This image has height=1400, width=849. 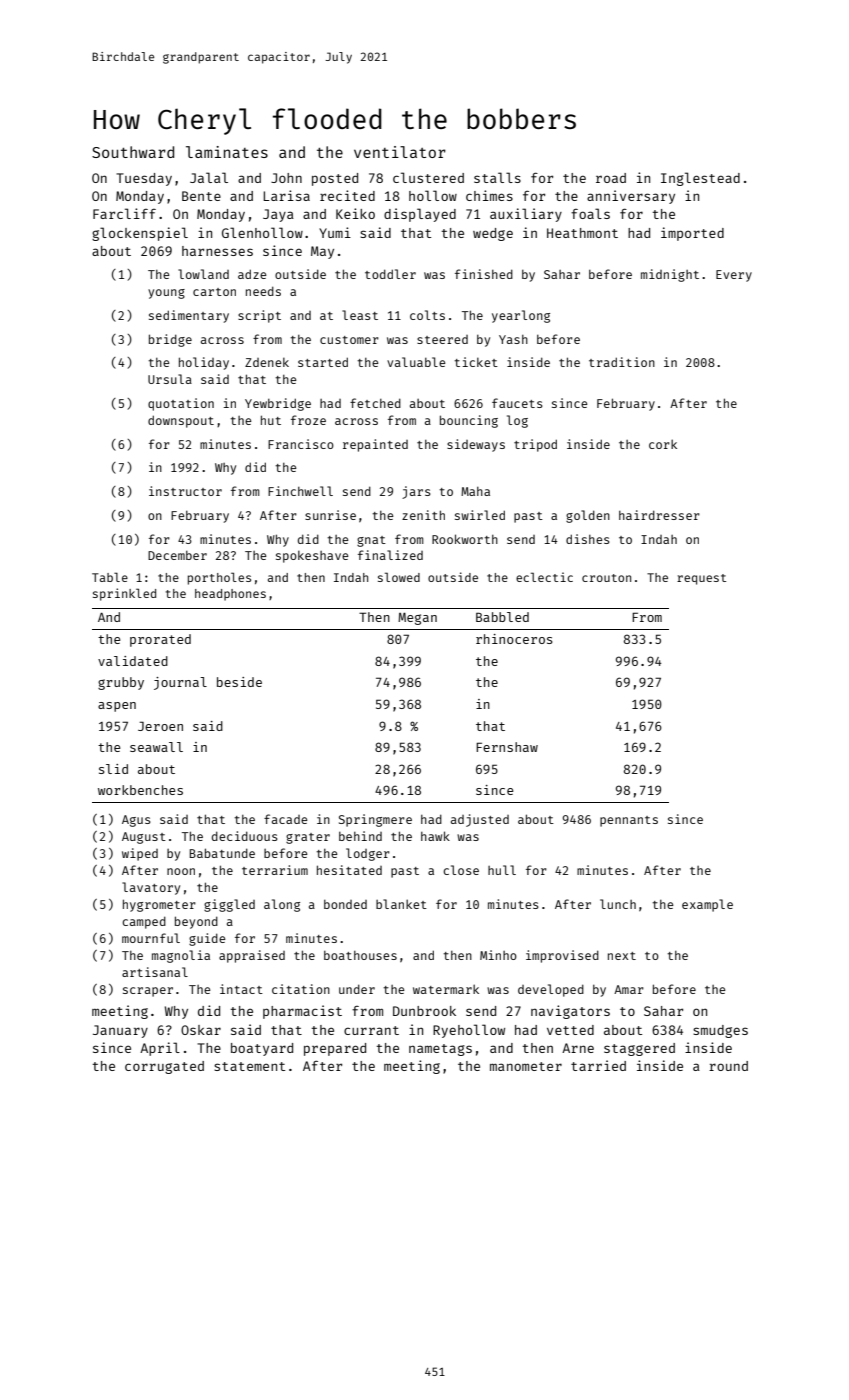 What do you see at coordinates (166, 294) in the image?
I see `young` at bounding box center [166, 294].
